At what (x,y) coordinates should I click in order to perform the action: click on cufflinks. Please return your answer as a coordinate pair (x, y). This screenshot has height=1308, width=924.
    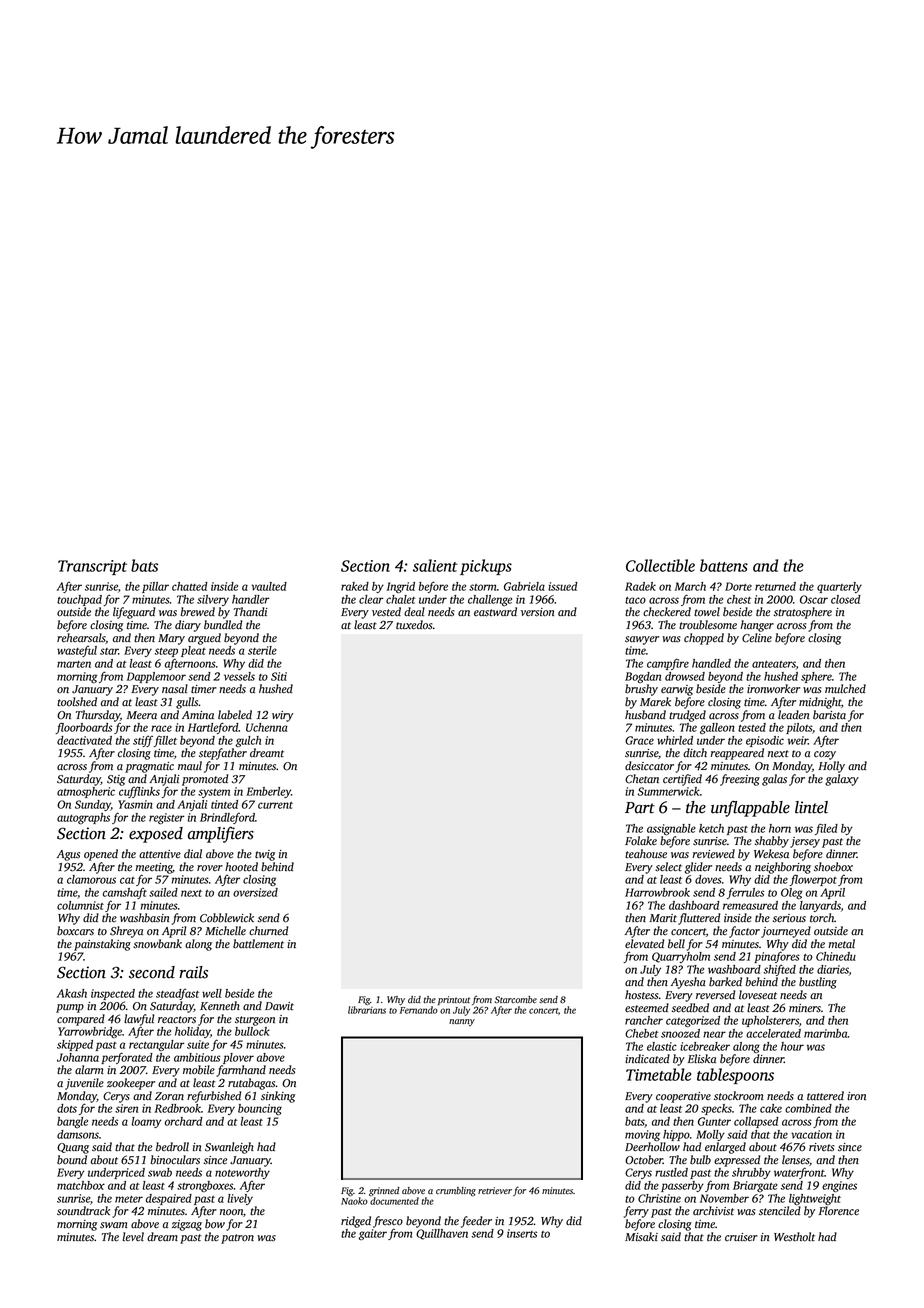
    Looking at the image, I should click on (139, 792).
